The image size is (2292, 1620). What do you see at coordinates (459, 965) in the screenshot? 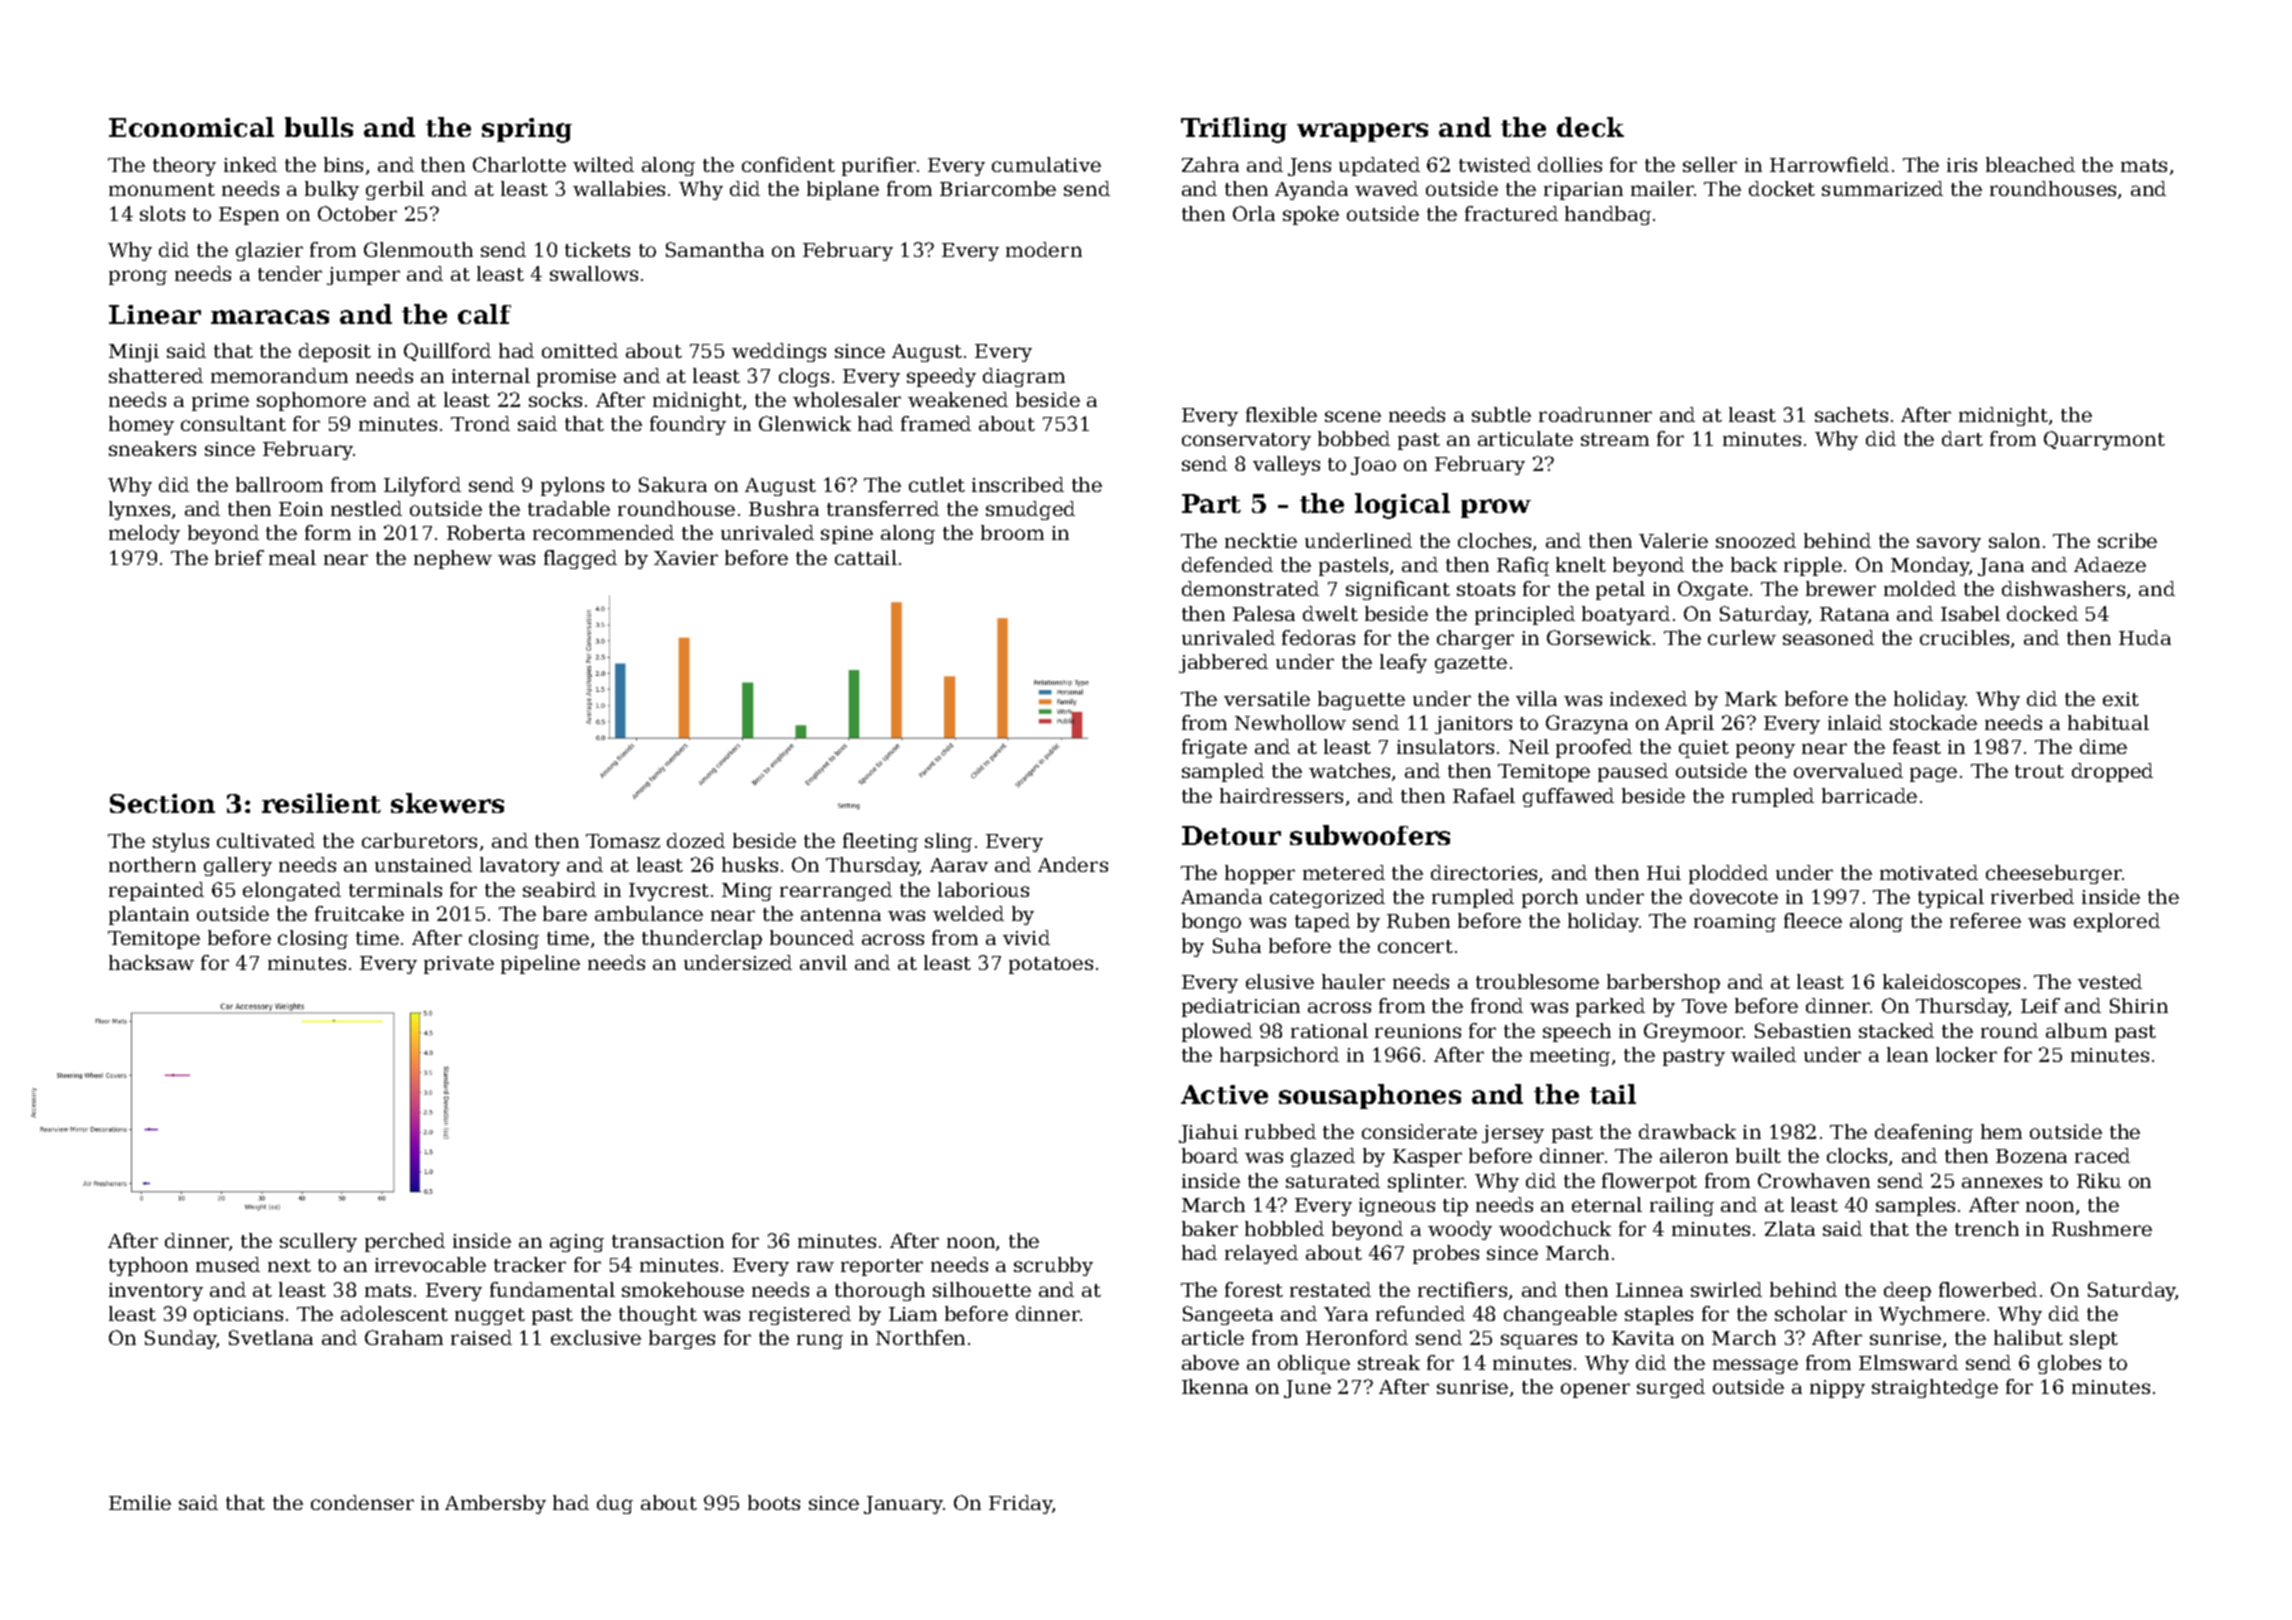
I see `private` at bounding box center [459, 965].
